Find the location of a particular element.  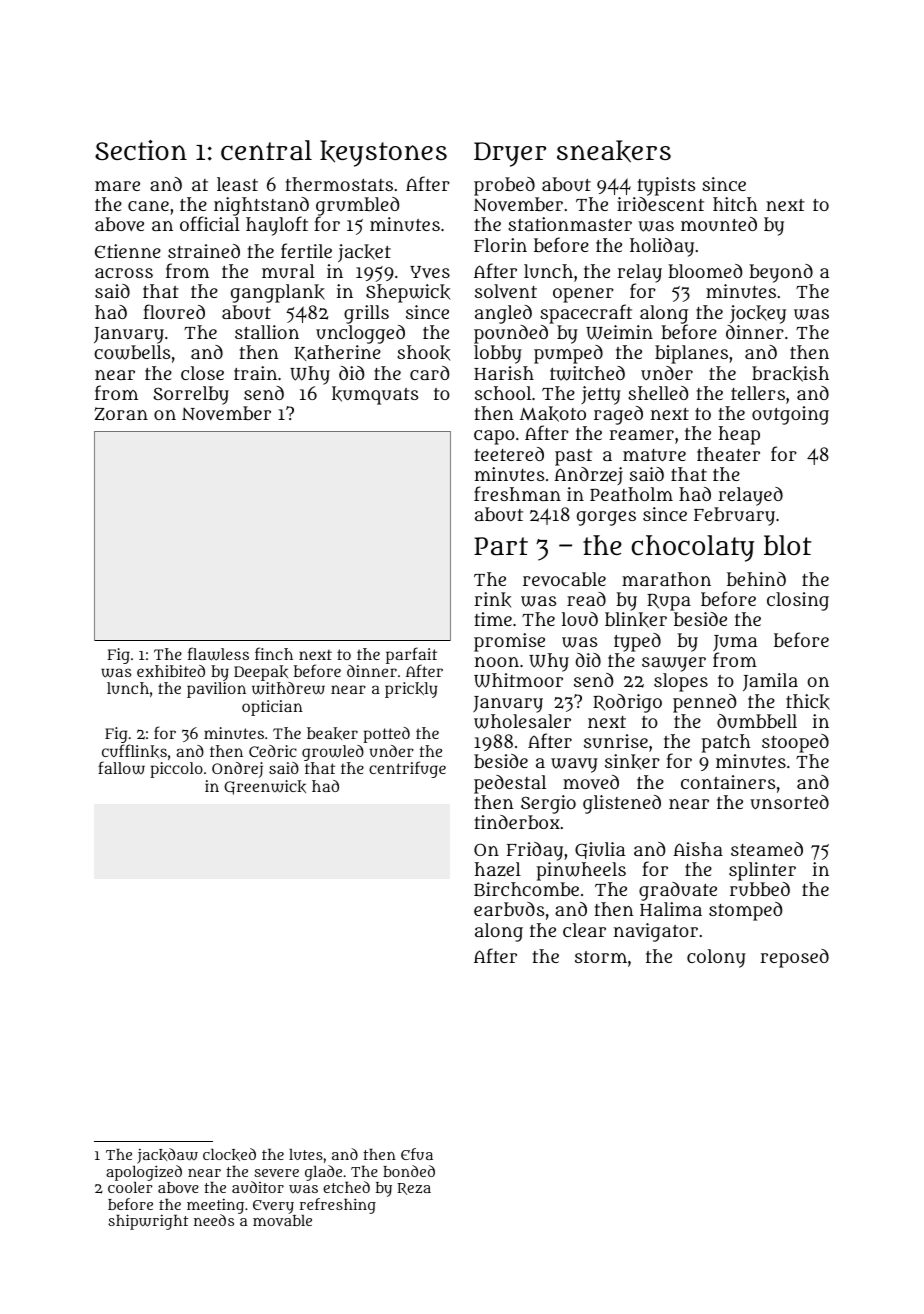

fallow is located at coordinates (121, 768).
